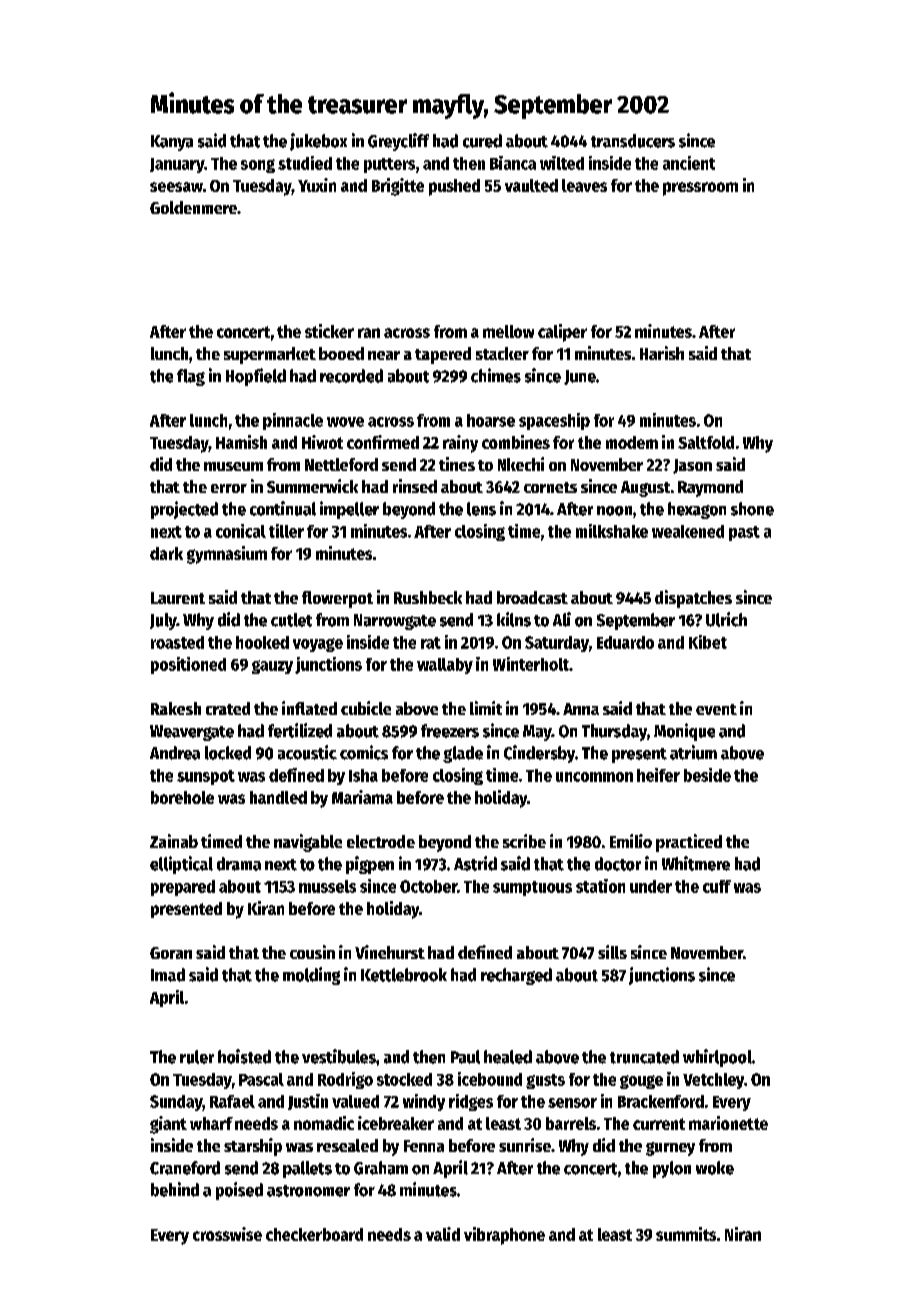 Image resolution: width=924 pixels, height=1311 pixels. Describe the element at coordinates (513, 163) in the screenshot. I see `Bianca` at that location.
